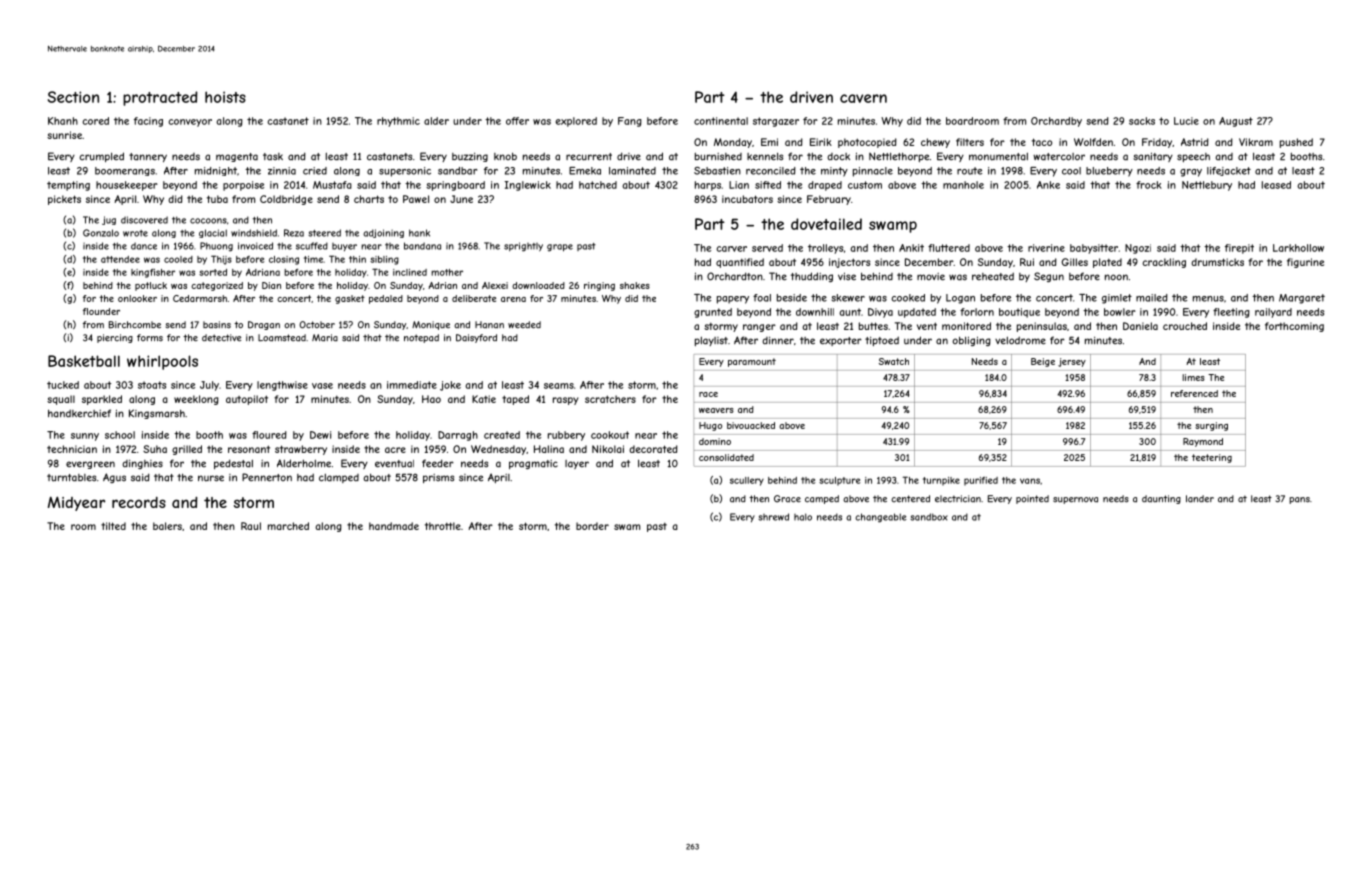 The height and width of the document is (887, 1372). I want to click on handmade, so click(394, 526).
